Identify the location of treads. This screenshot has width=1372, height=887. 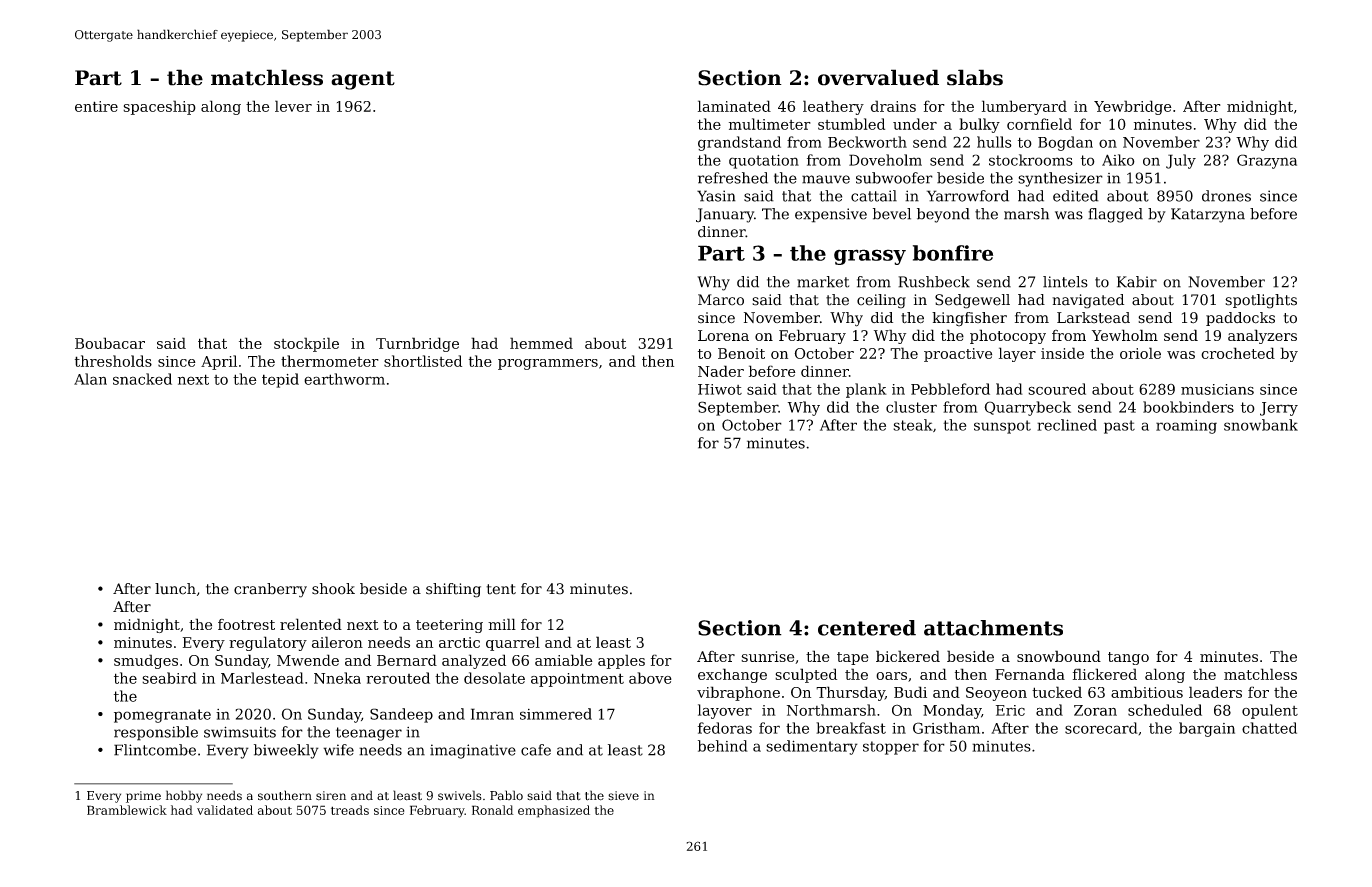
(350, 810).
